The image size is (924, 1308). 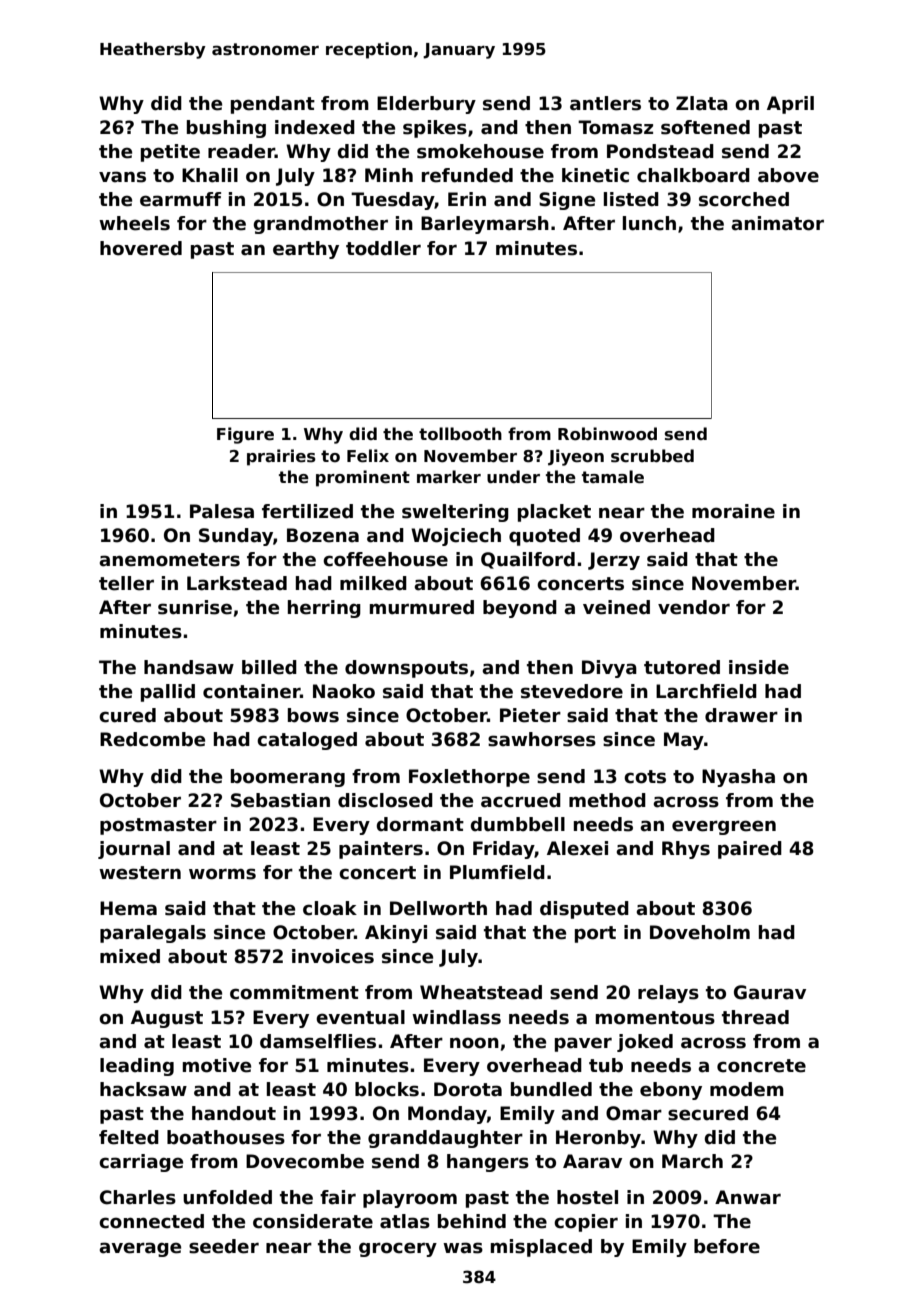 I want to click on smokehouse, so click(x=480, y=151).
